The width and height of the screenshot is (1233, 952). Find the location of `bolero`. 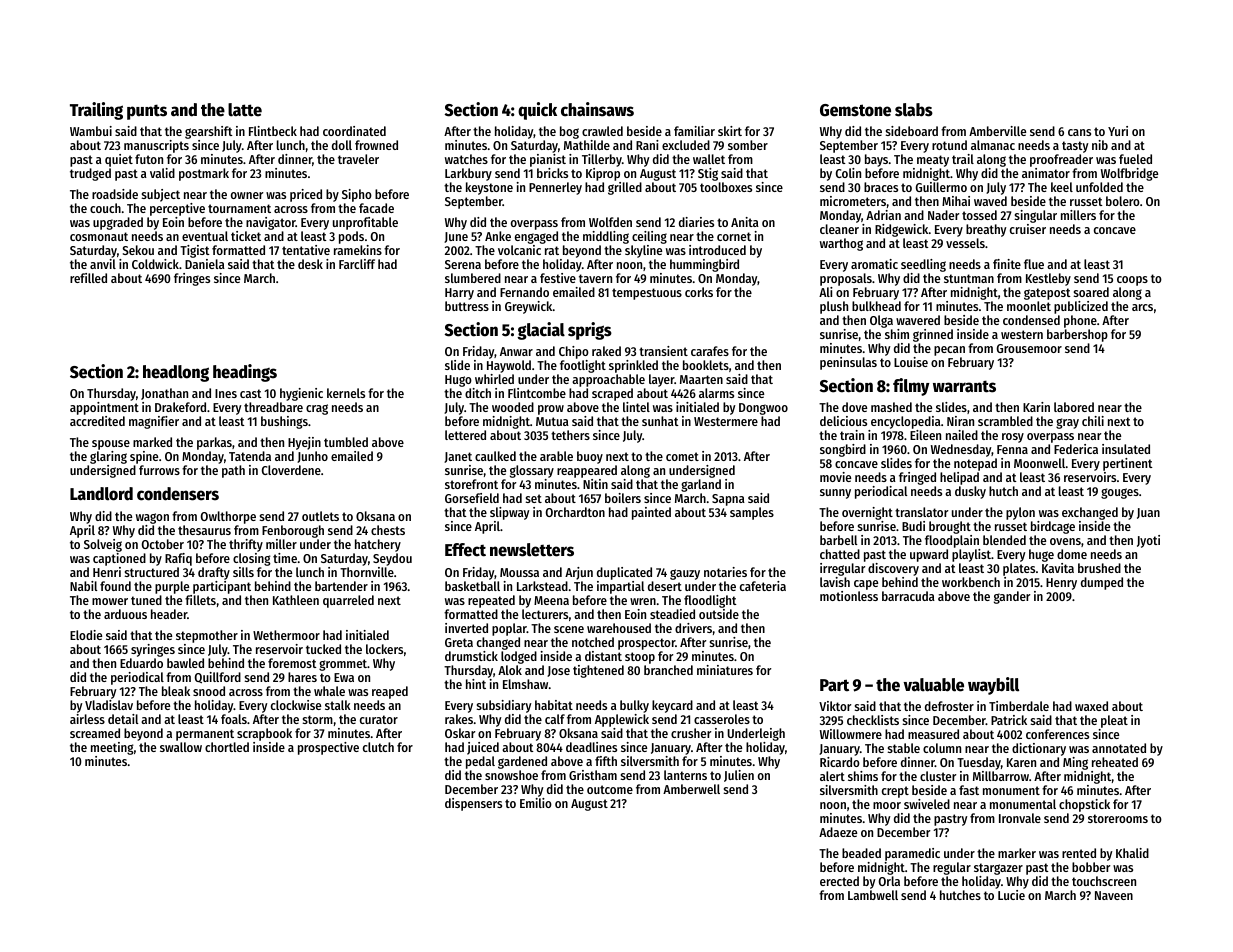

bolero is located at coordinates (1123, 201).
